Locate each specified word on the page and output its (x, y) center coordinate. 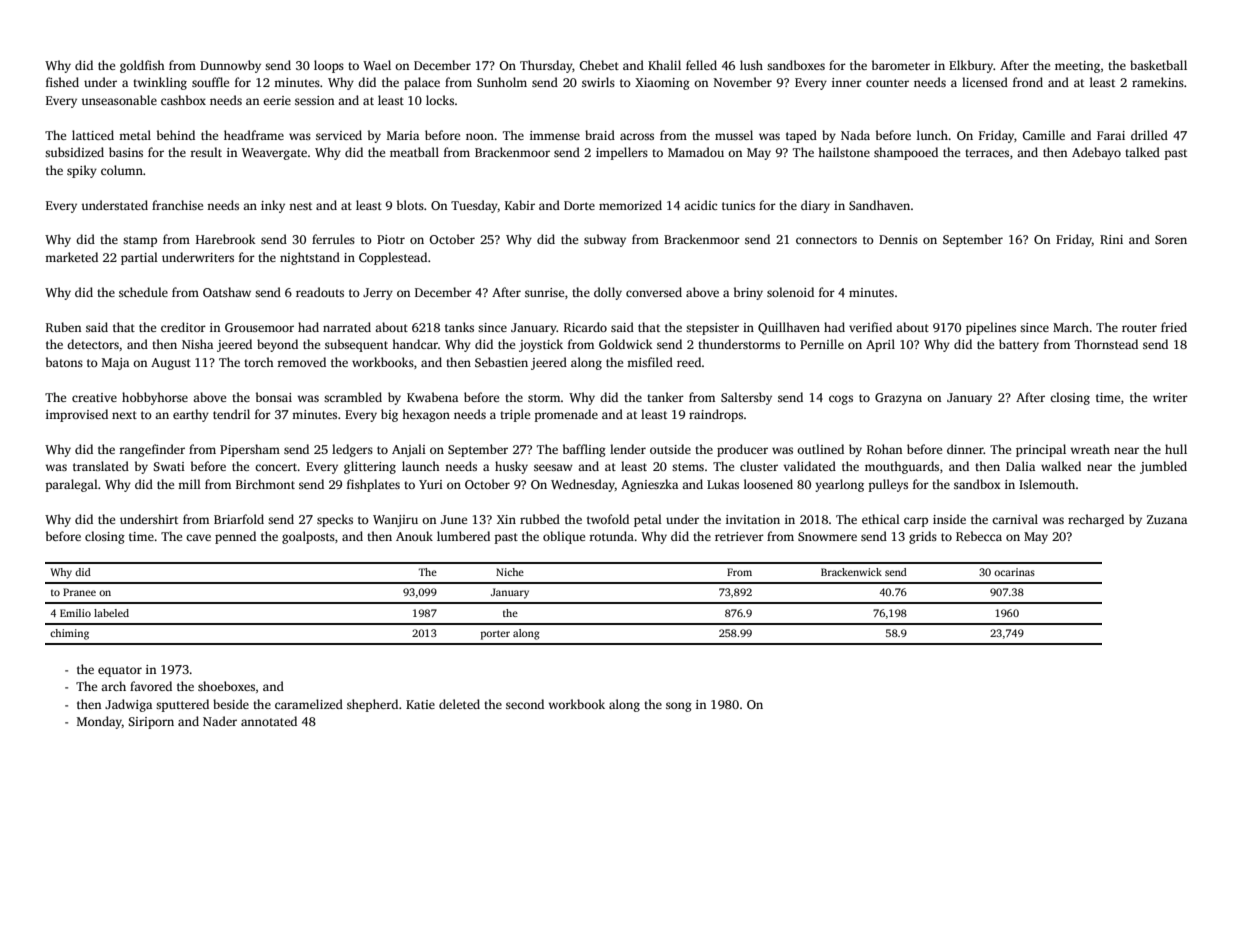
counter (887, 83)
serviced (339, 135)
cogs (841, 400)
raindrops (716, 415)
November (743, 82)
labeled (111, 613)
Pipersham (250, 450)
